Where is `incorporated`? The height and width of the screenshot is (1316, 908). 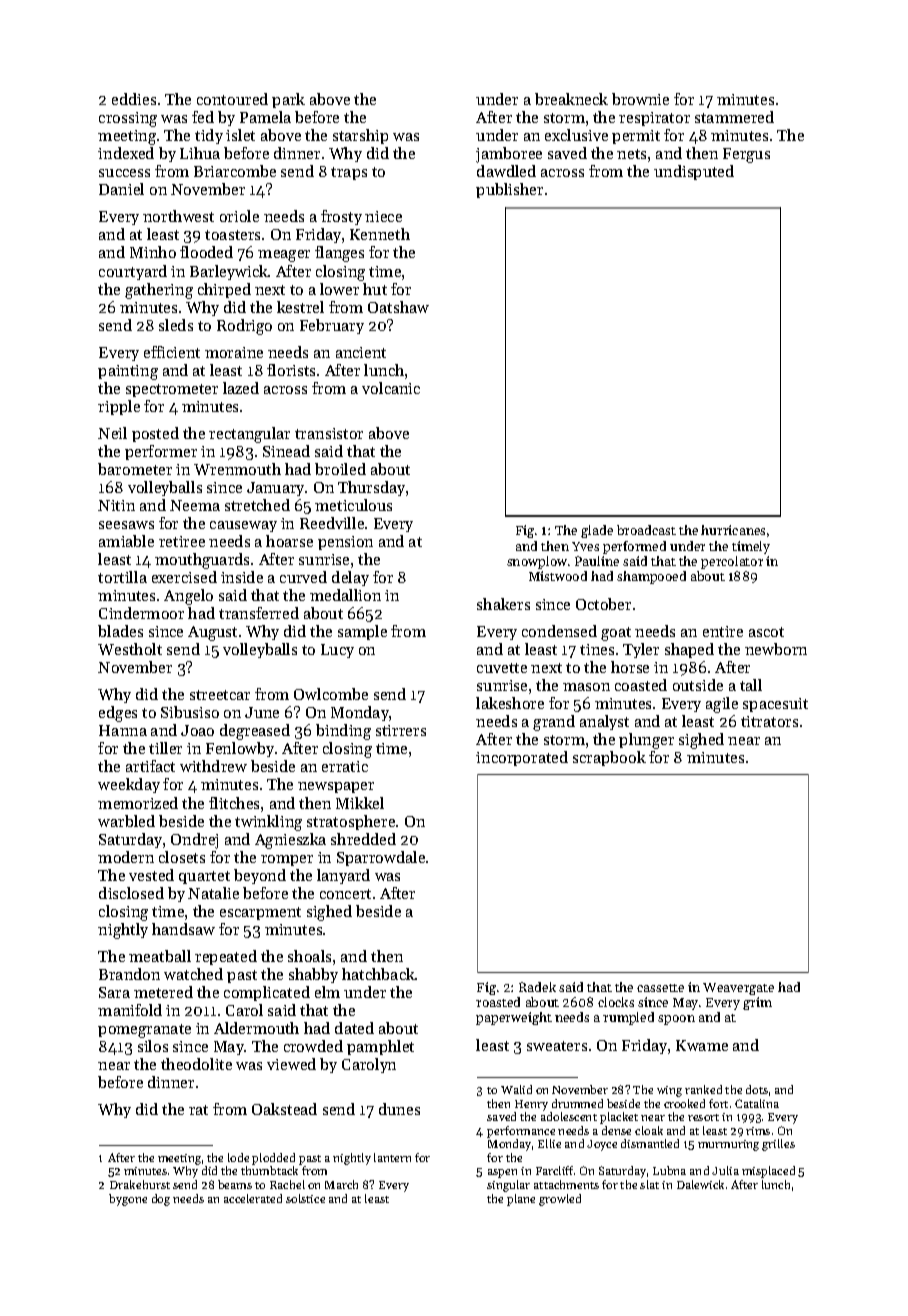
incorporated is located at coordinates (522, 758).
